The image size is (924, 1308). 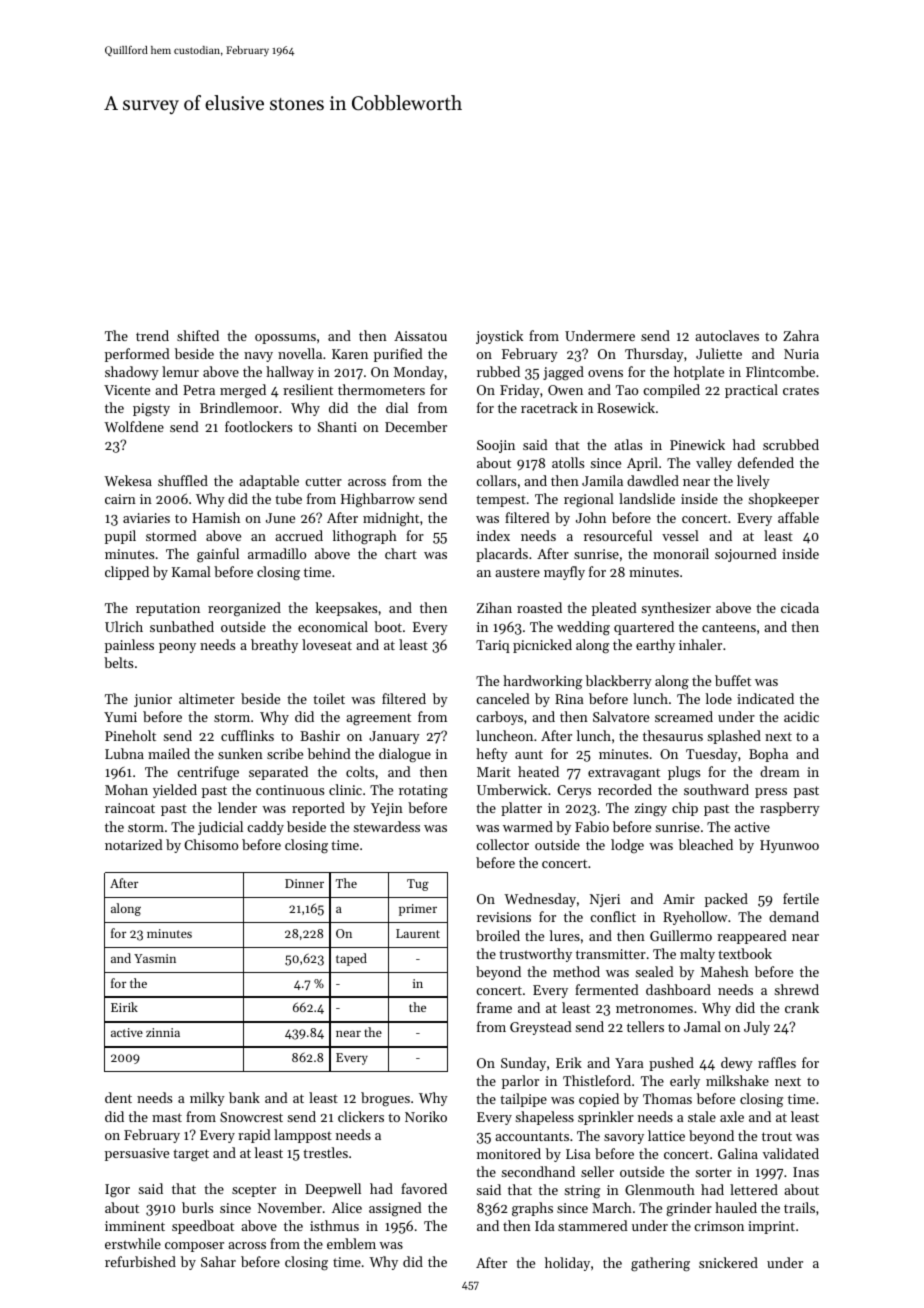 I want to click on dent, so click(x=118, y=1097).
